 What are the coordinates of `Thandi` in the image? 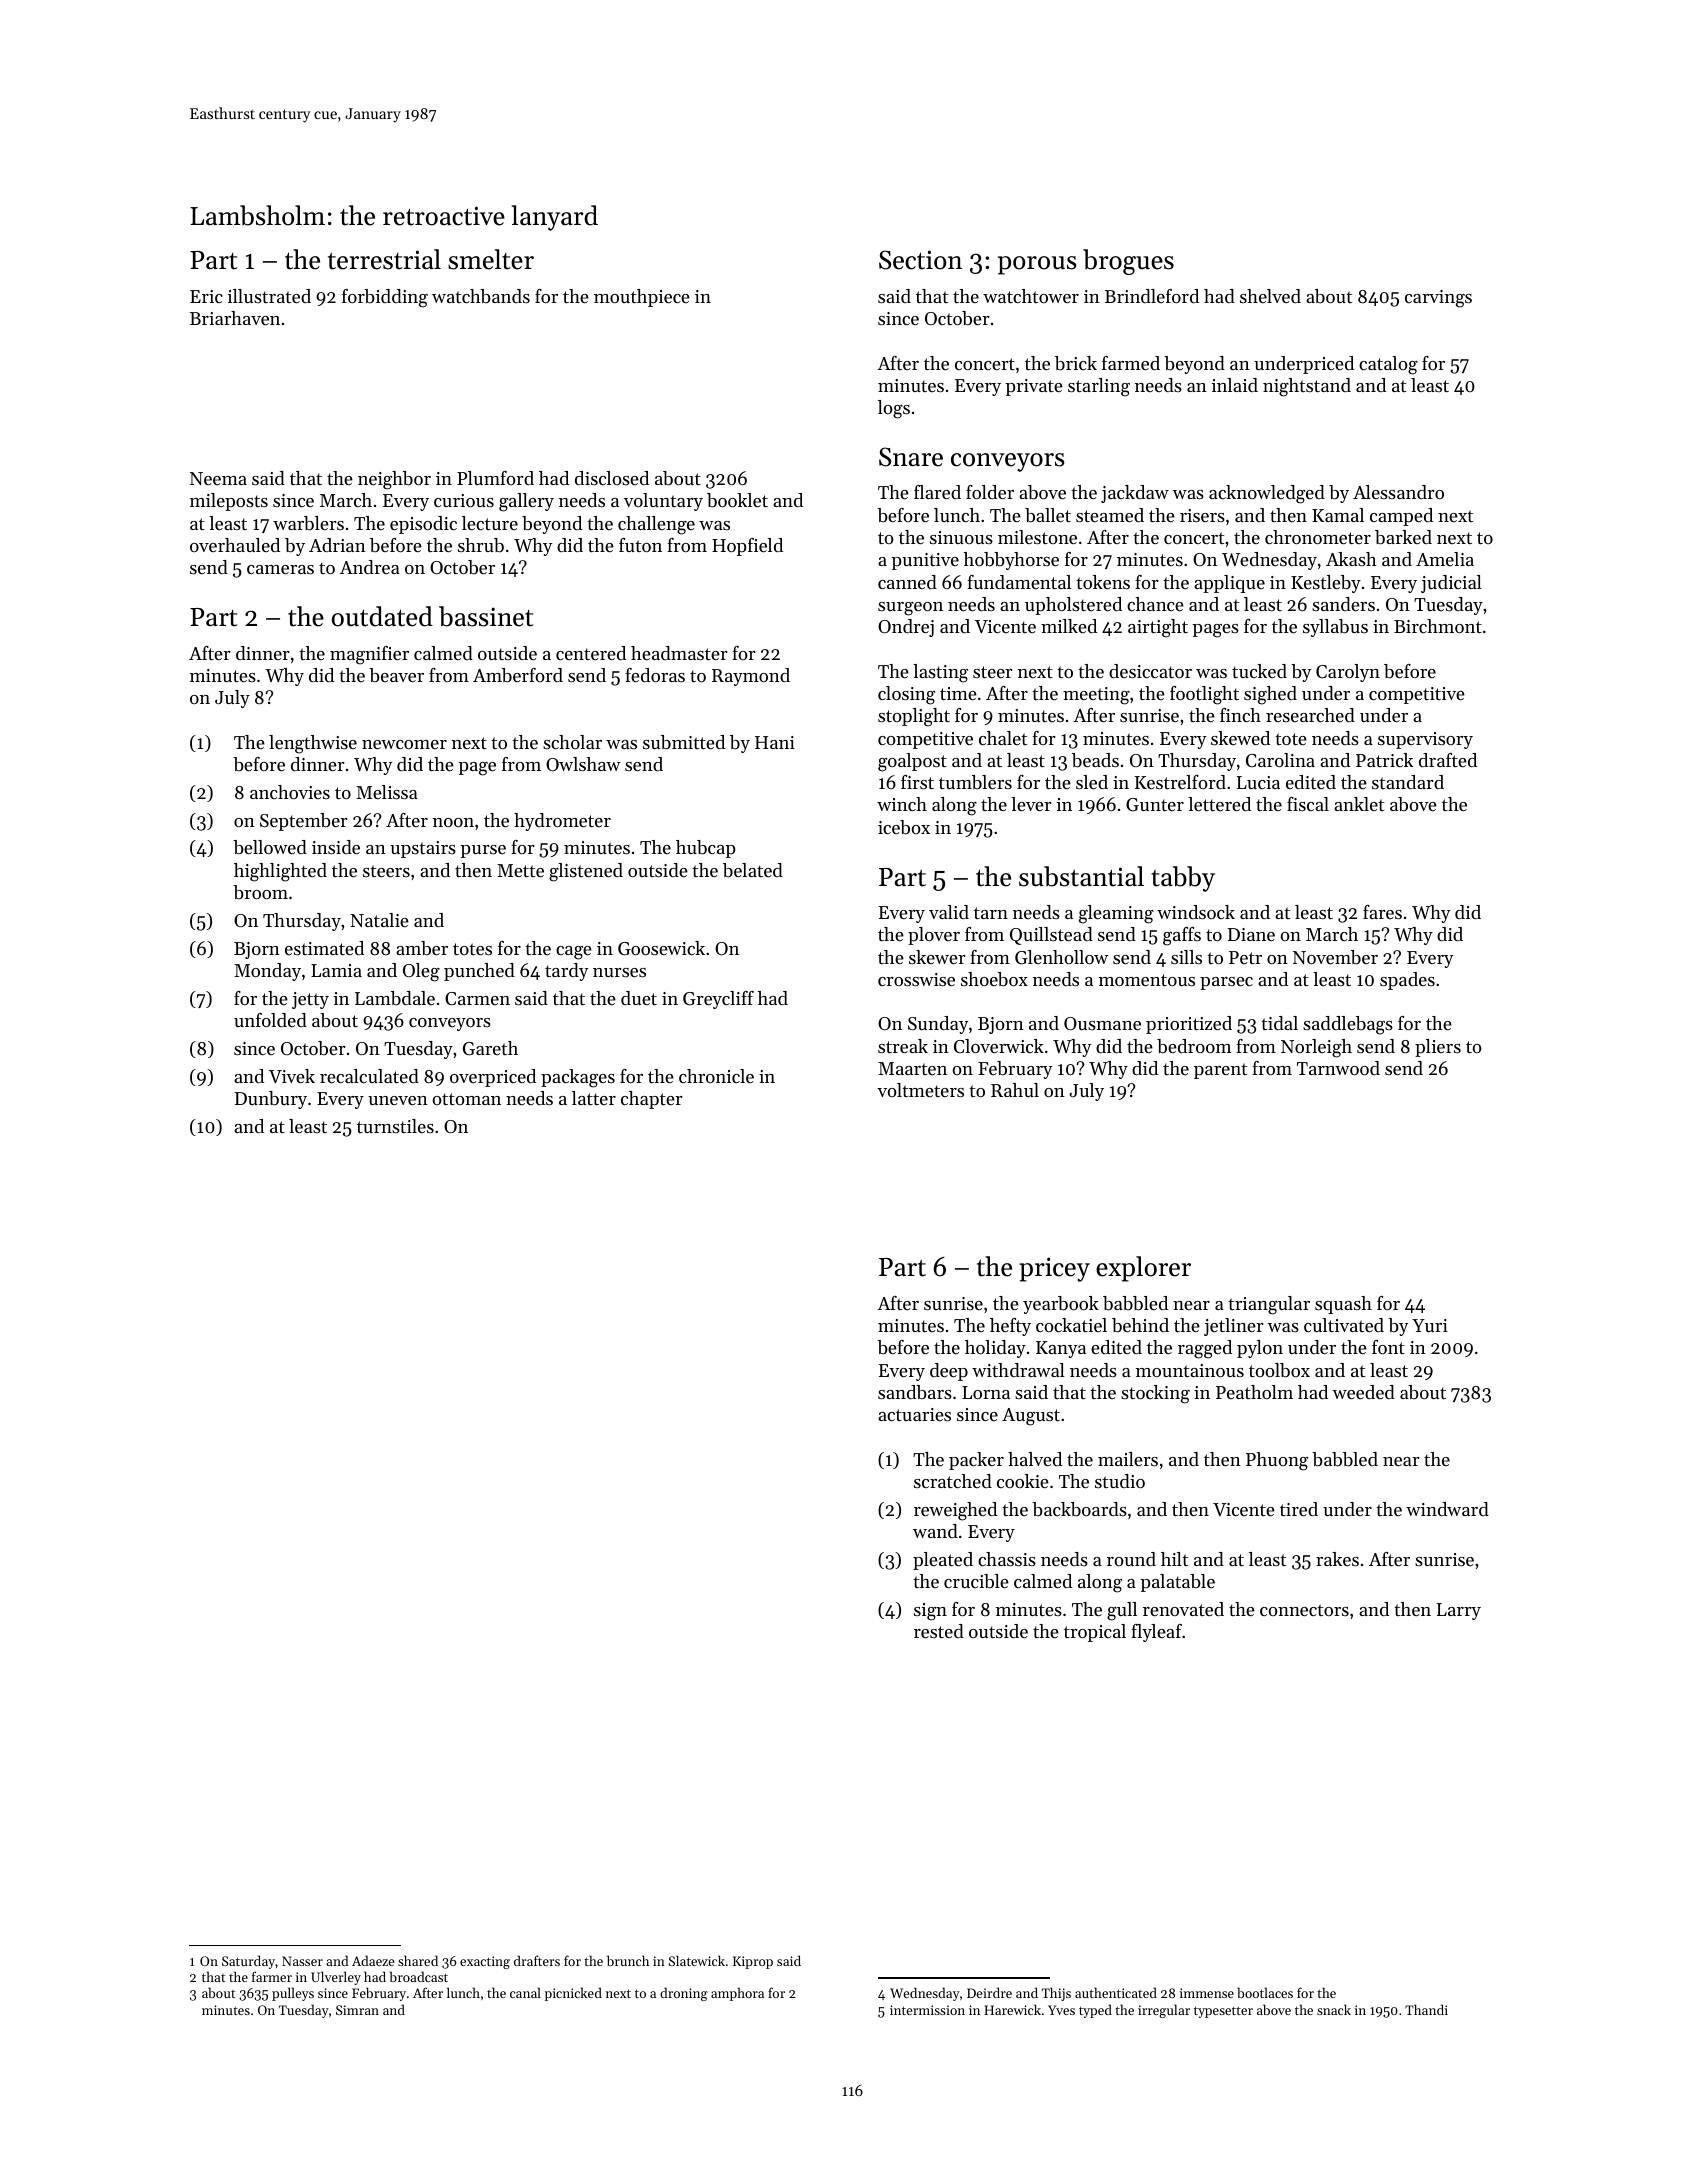 It's located at (1426, 2009).
